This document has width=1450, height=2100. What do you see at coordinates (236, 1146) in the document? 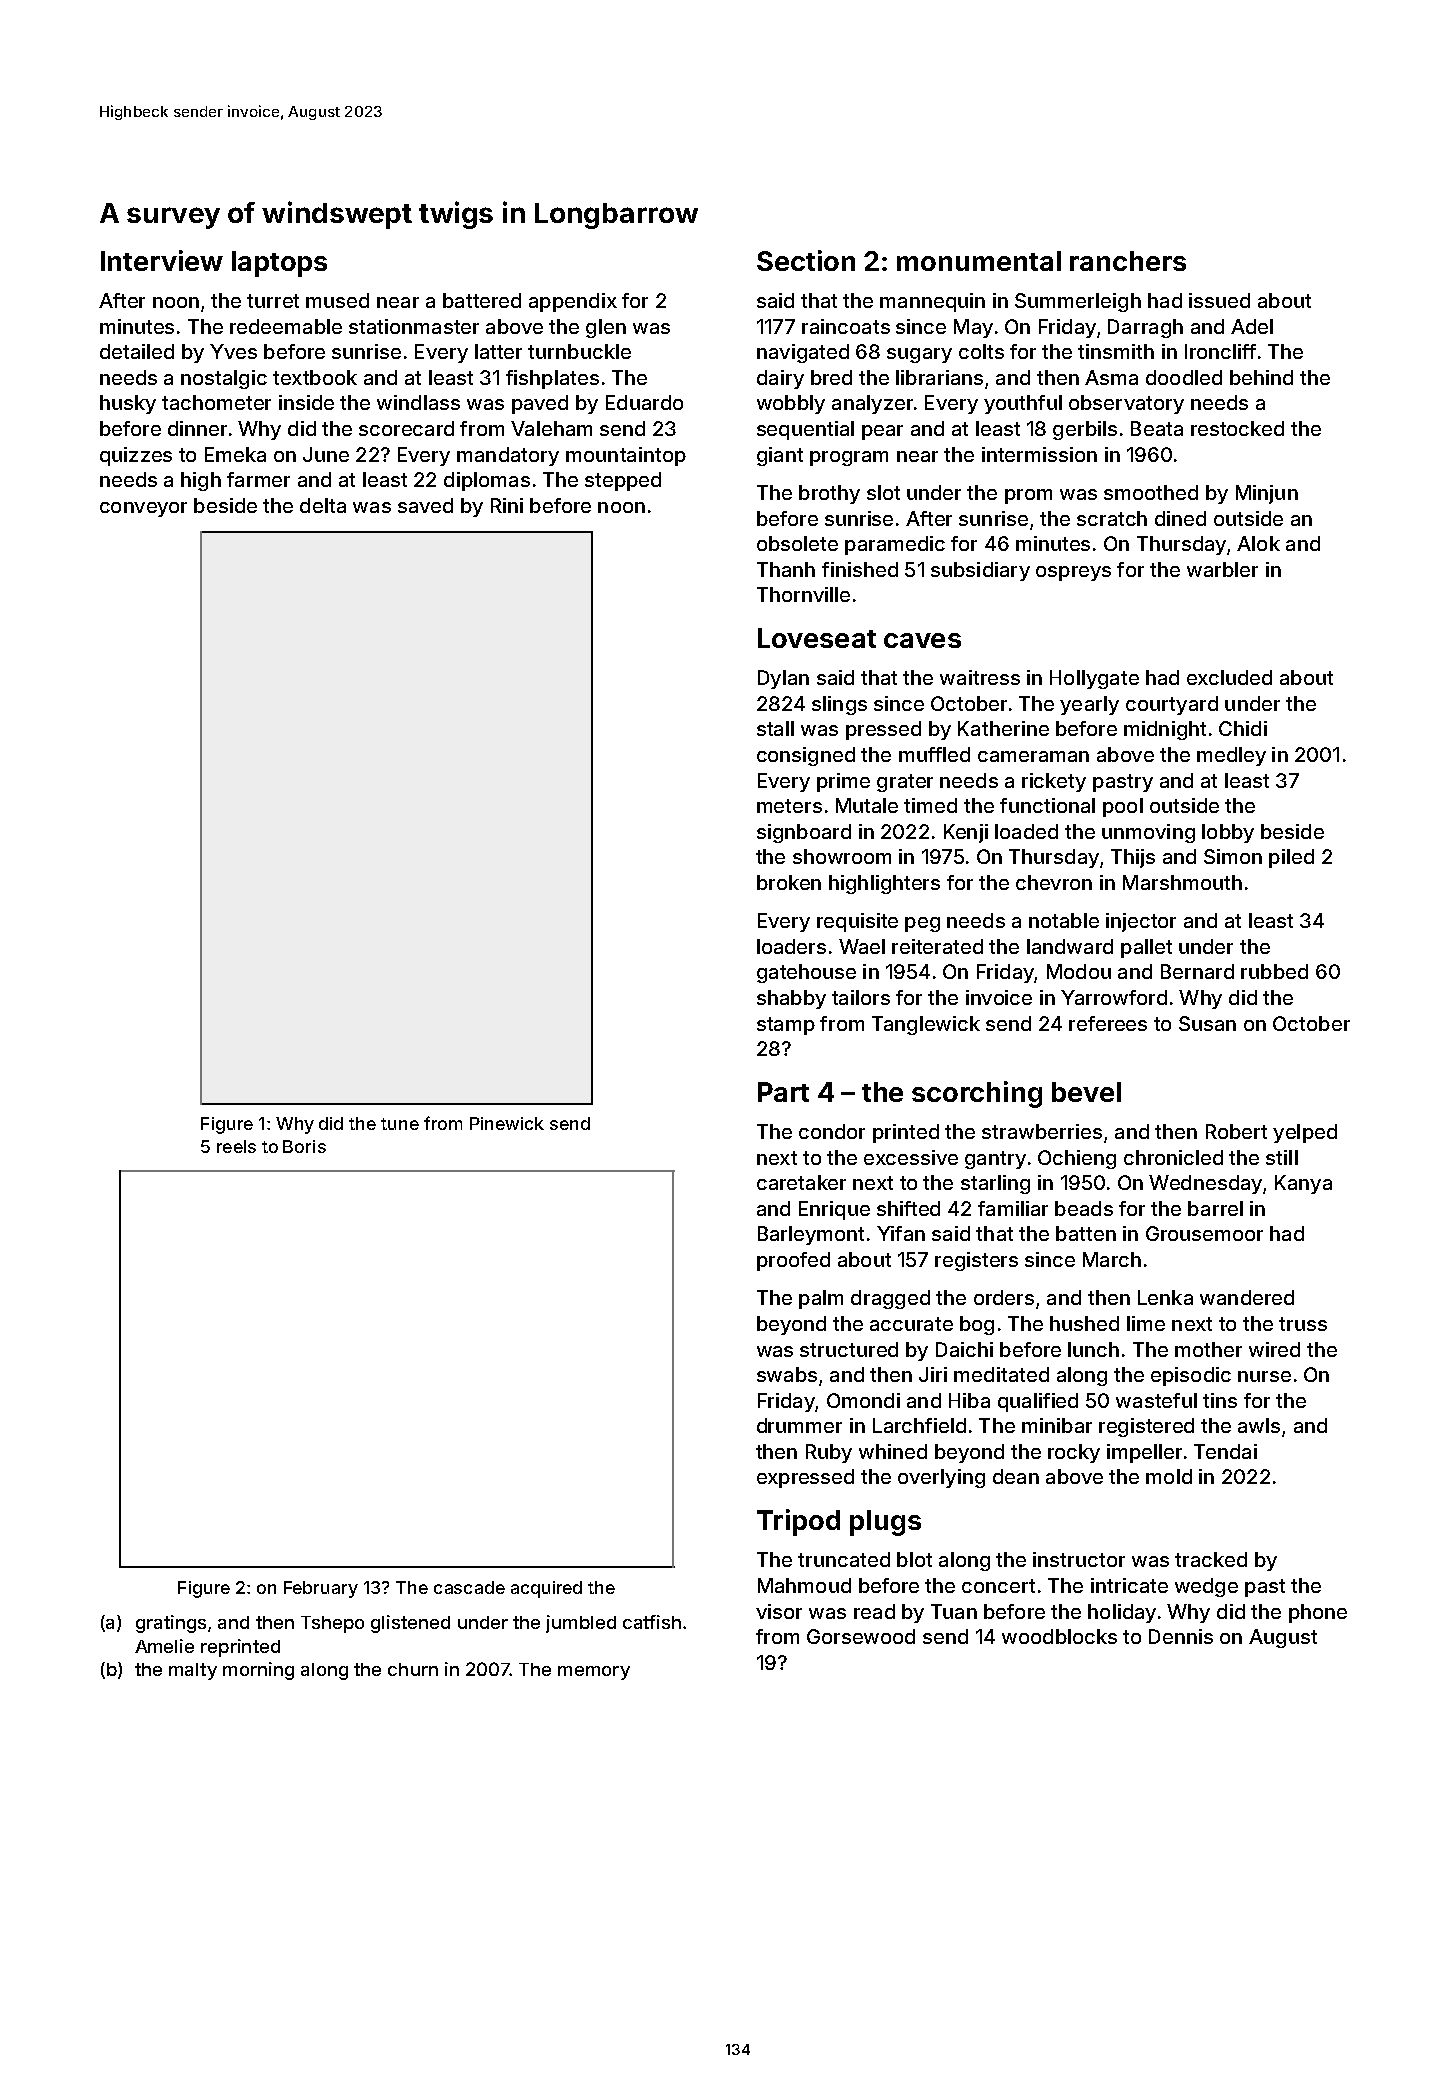
I see `reels` at bounding box center [236, 1146].
